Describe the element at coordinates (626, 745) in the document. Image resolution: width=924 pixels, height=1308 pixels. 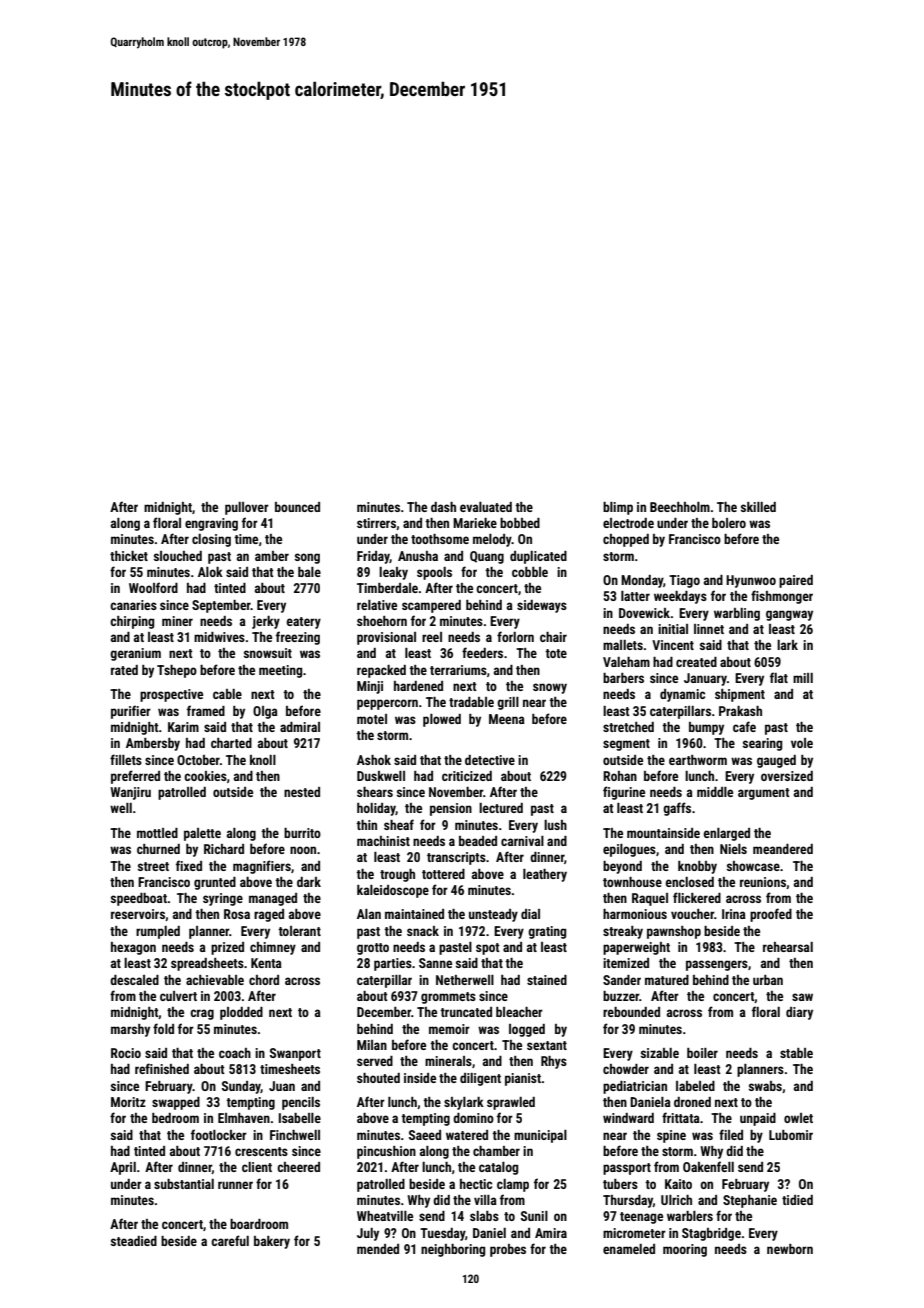
I see `segment` at that location.
